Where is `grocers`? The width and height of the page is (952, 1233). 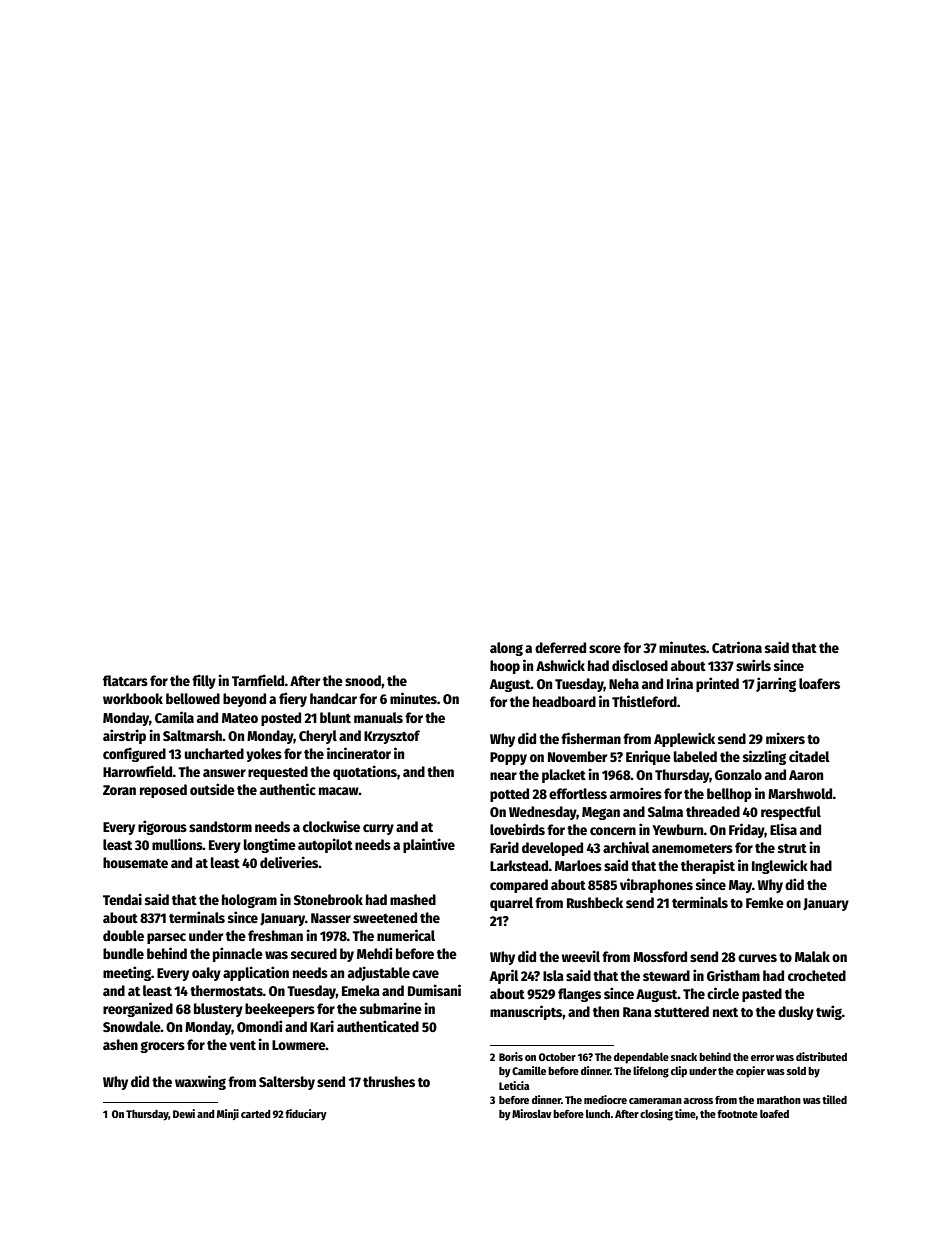
grocers is located at coordinates (162, 1047).
